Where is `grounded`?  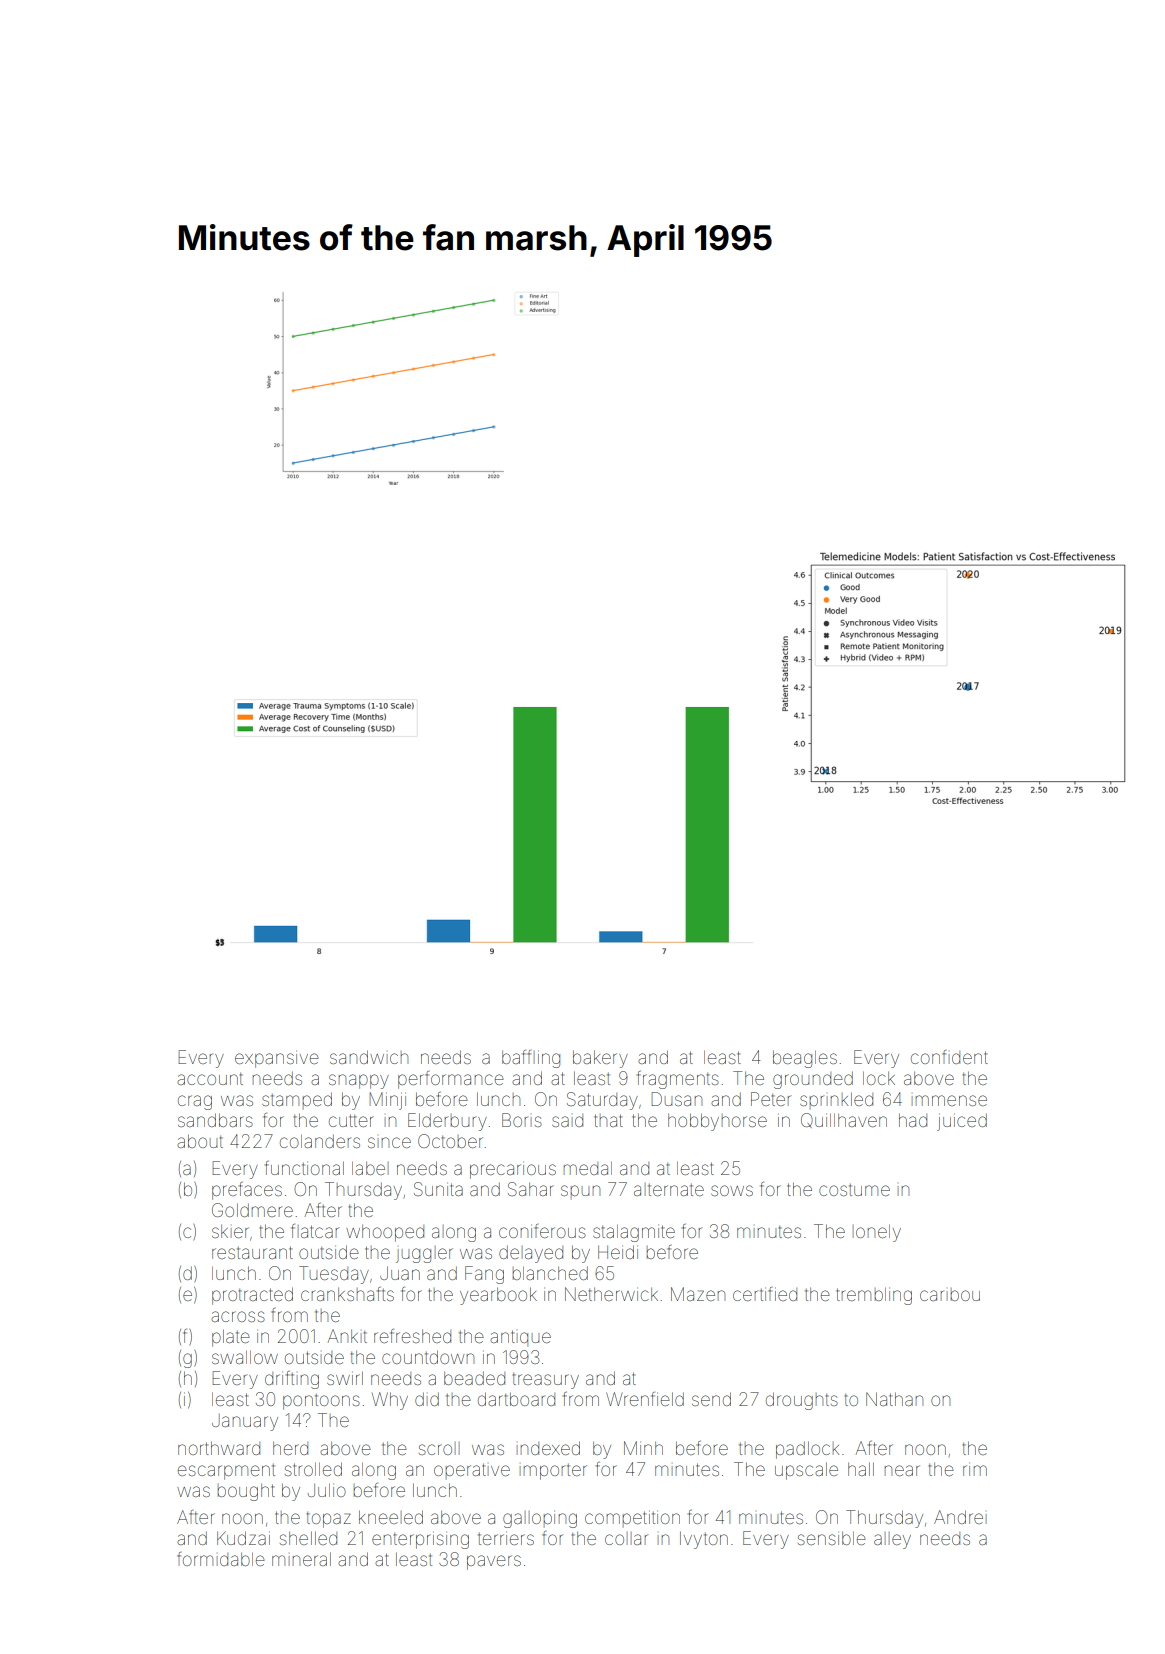 grounded is located at coordinates (813, 1080).
